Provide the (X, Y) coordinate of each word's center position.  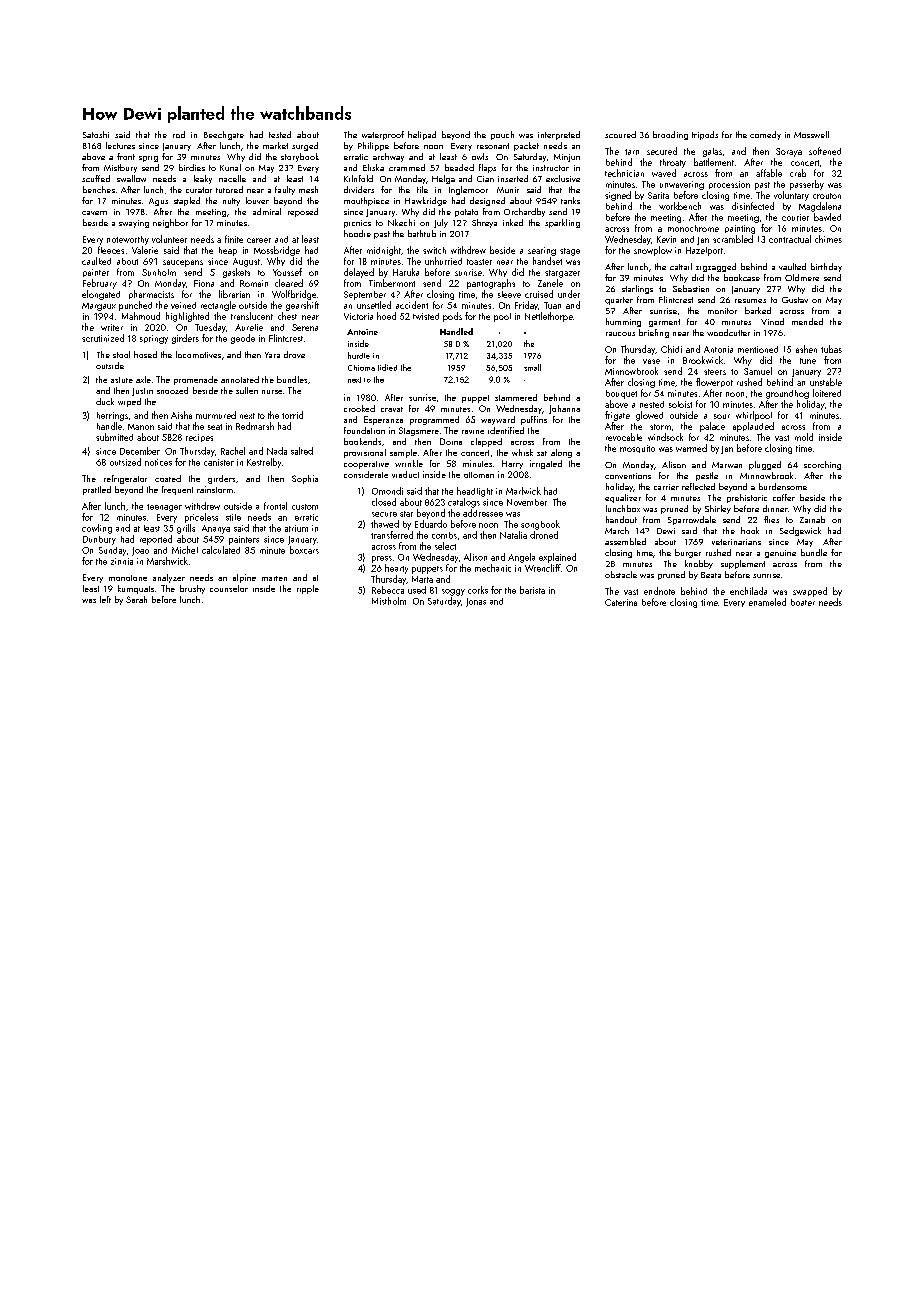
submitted (114, 437)
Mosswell (811, 134)
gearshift (302, 306)
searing (542, 251)
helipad (422, 135)
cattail (681, 266)
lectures (120, 145)
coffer (784, 497)
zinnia (122, 561)
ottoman (479, 475)
